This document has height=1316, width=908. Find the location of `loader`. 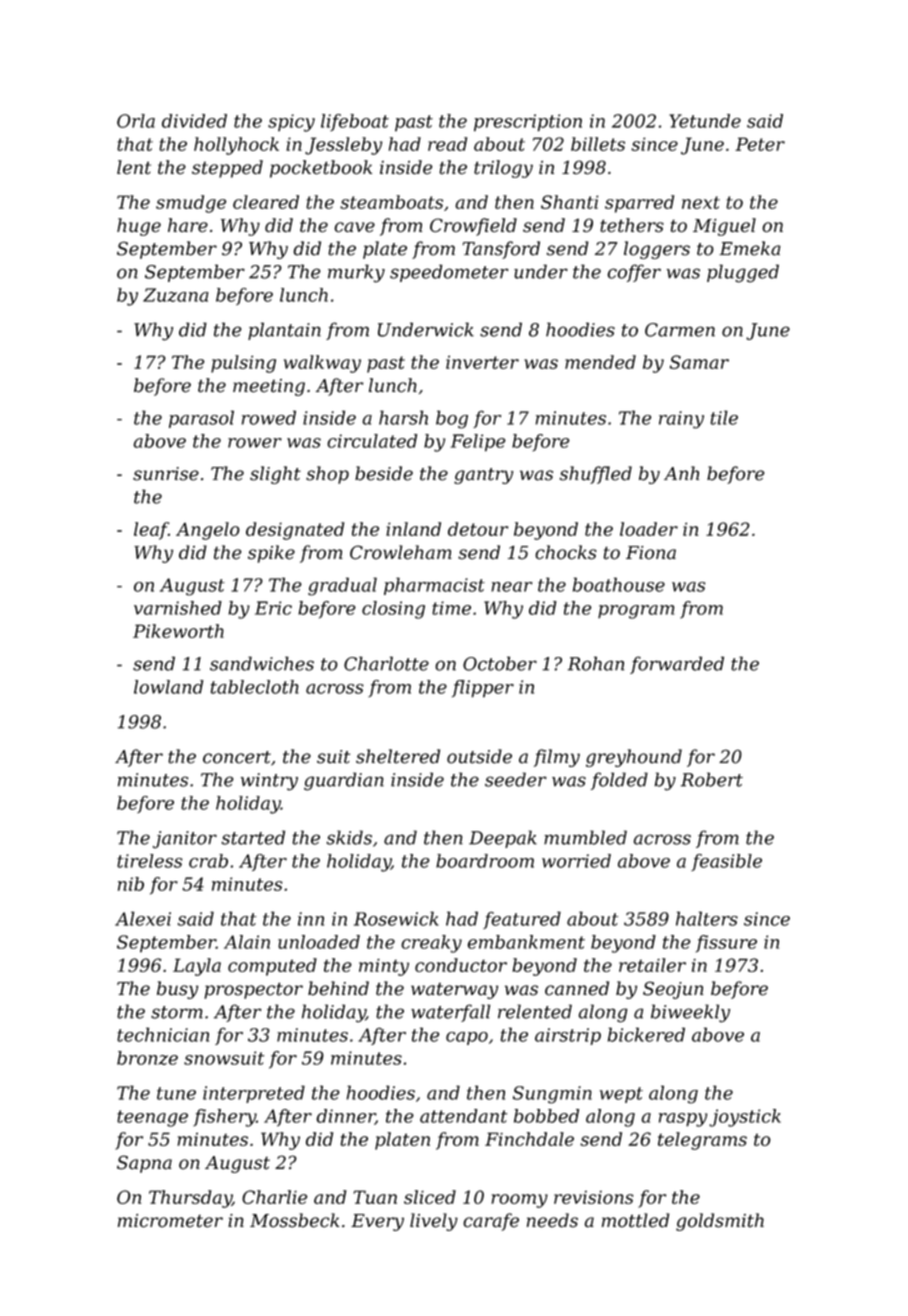

loader is located at coordinates (649, 529).
